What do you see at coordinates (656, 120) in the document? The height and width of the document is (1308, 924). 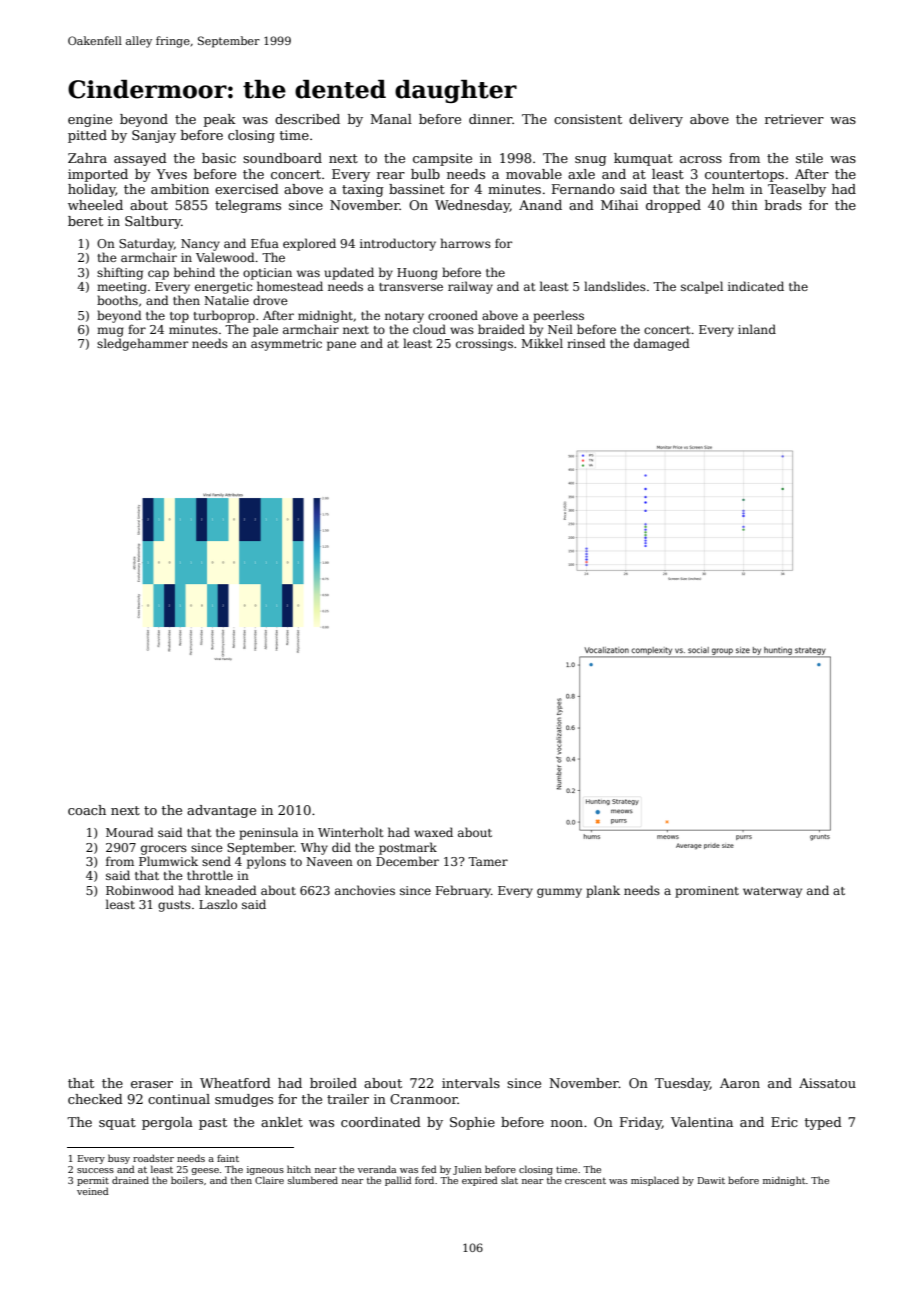 I see `delivery` at bounding box center [656, 120].
